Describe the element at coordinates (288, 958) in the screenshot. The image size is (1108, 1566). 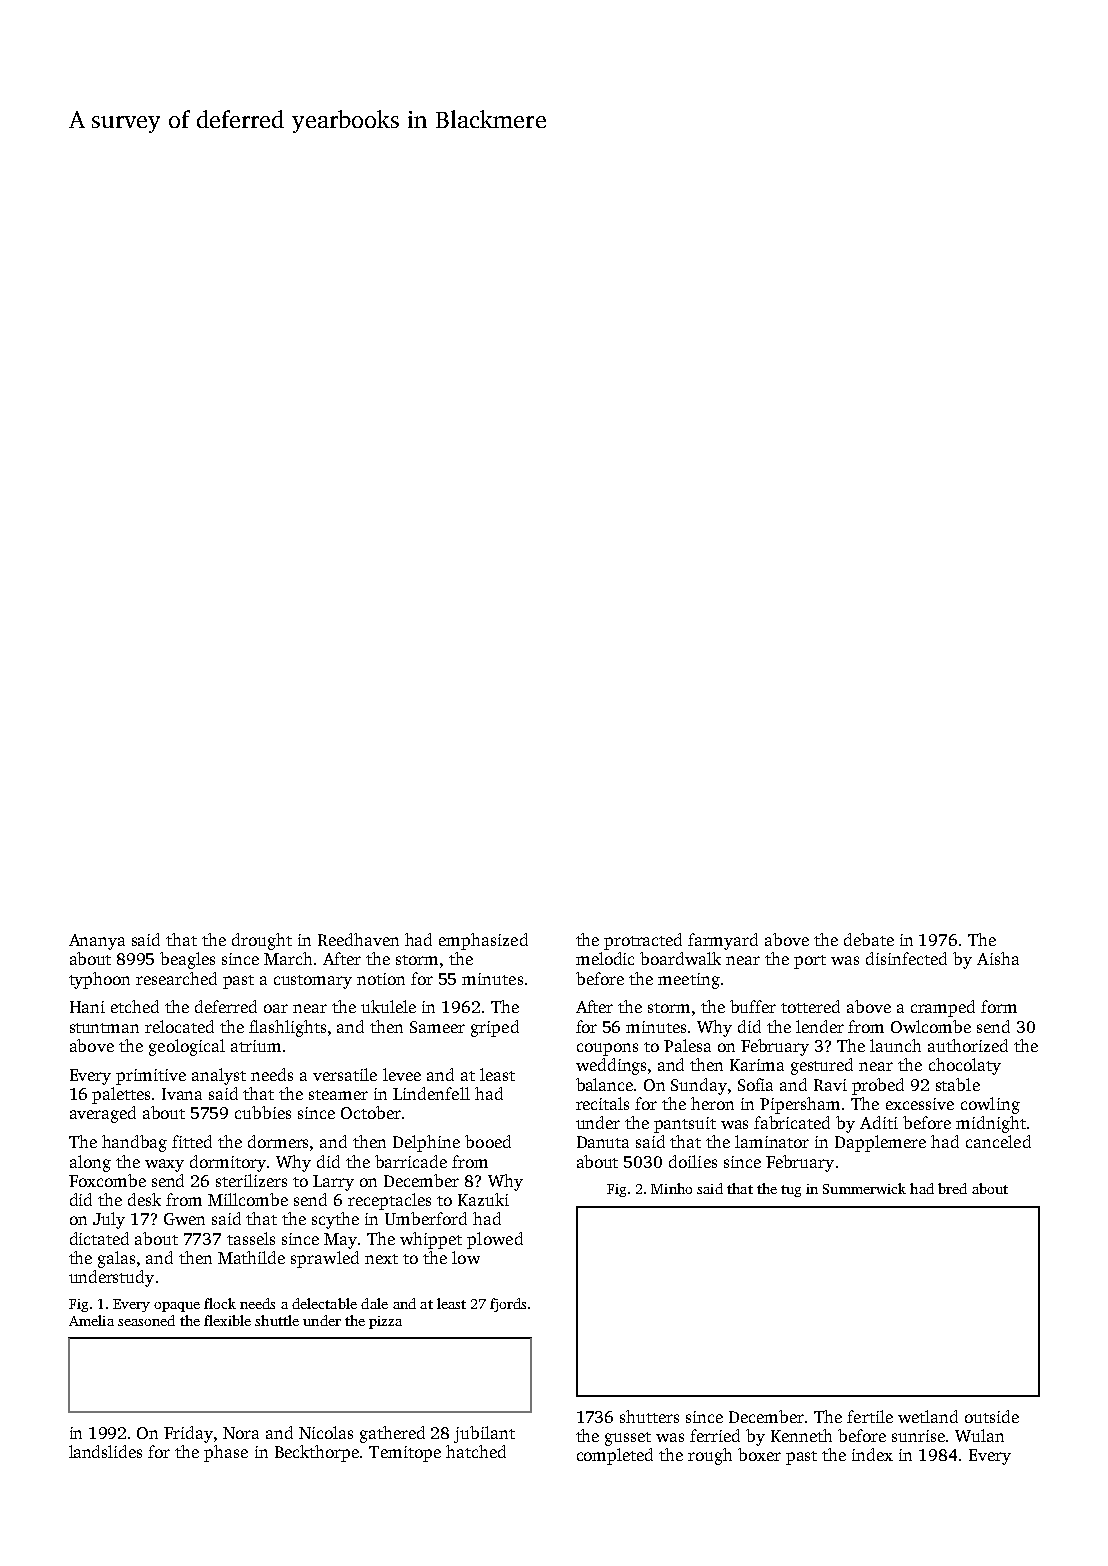
I see `March` at that location.
